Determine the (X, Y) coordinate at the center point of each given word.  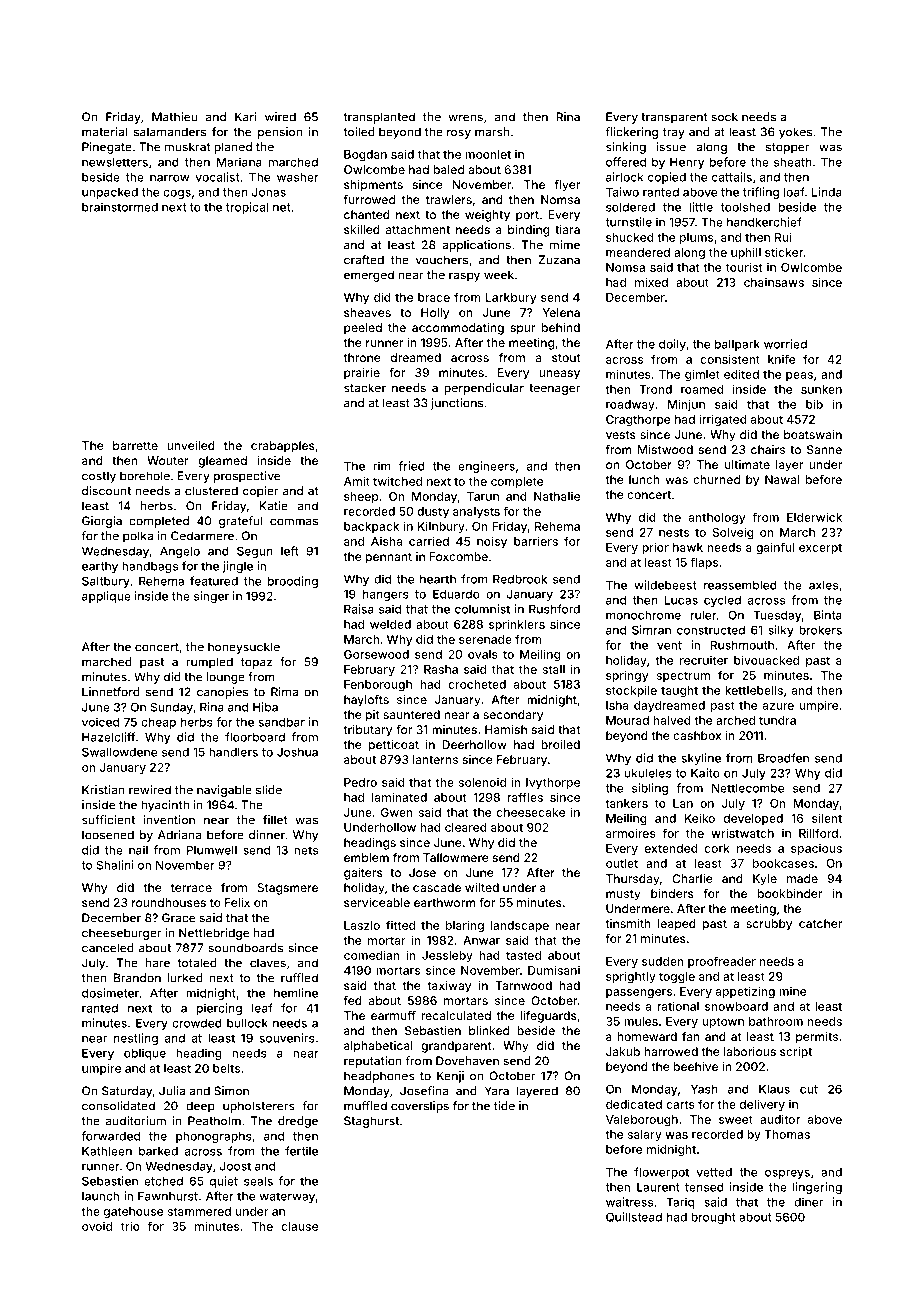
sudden (663, 961)
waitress (629, 1202)
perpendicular (484, 389)
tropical (247, 208)
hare (158, 963)
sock (725, 117)
